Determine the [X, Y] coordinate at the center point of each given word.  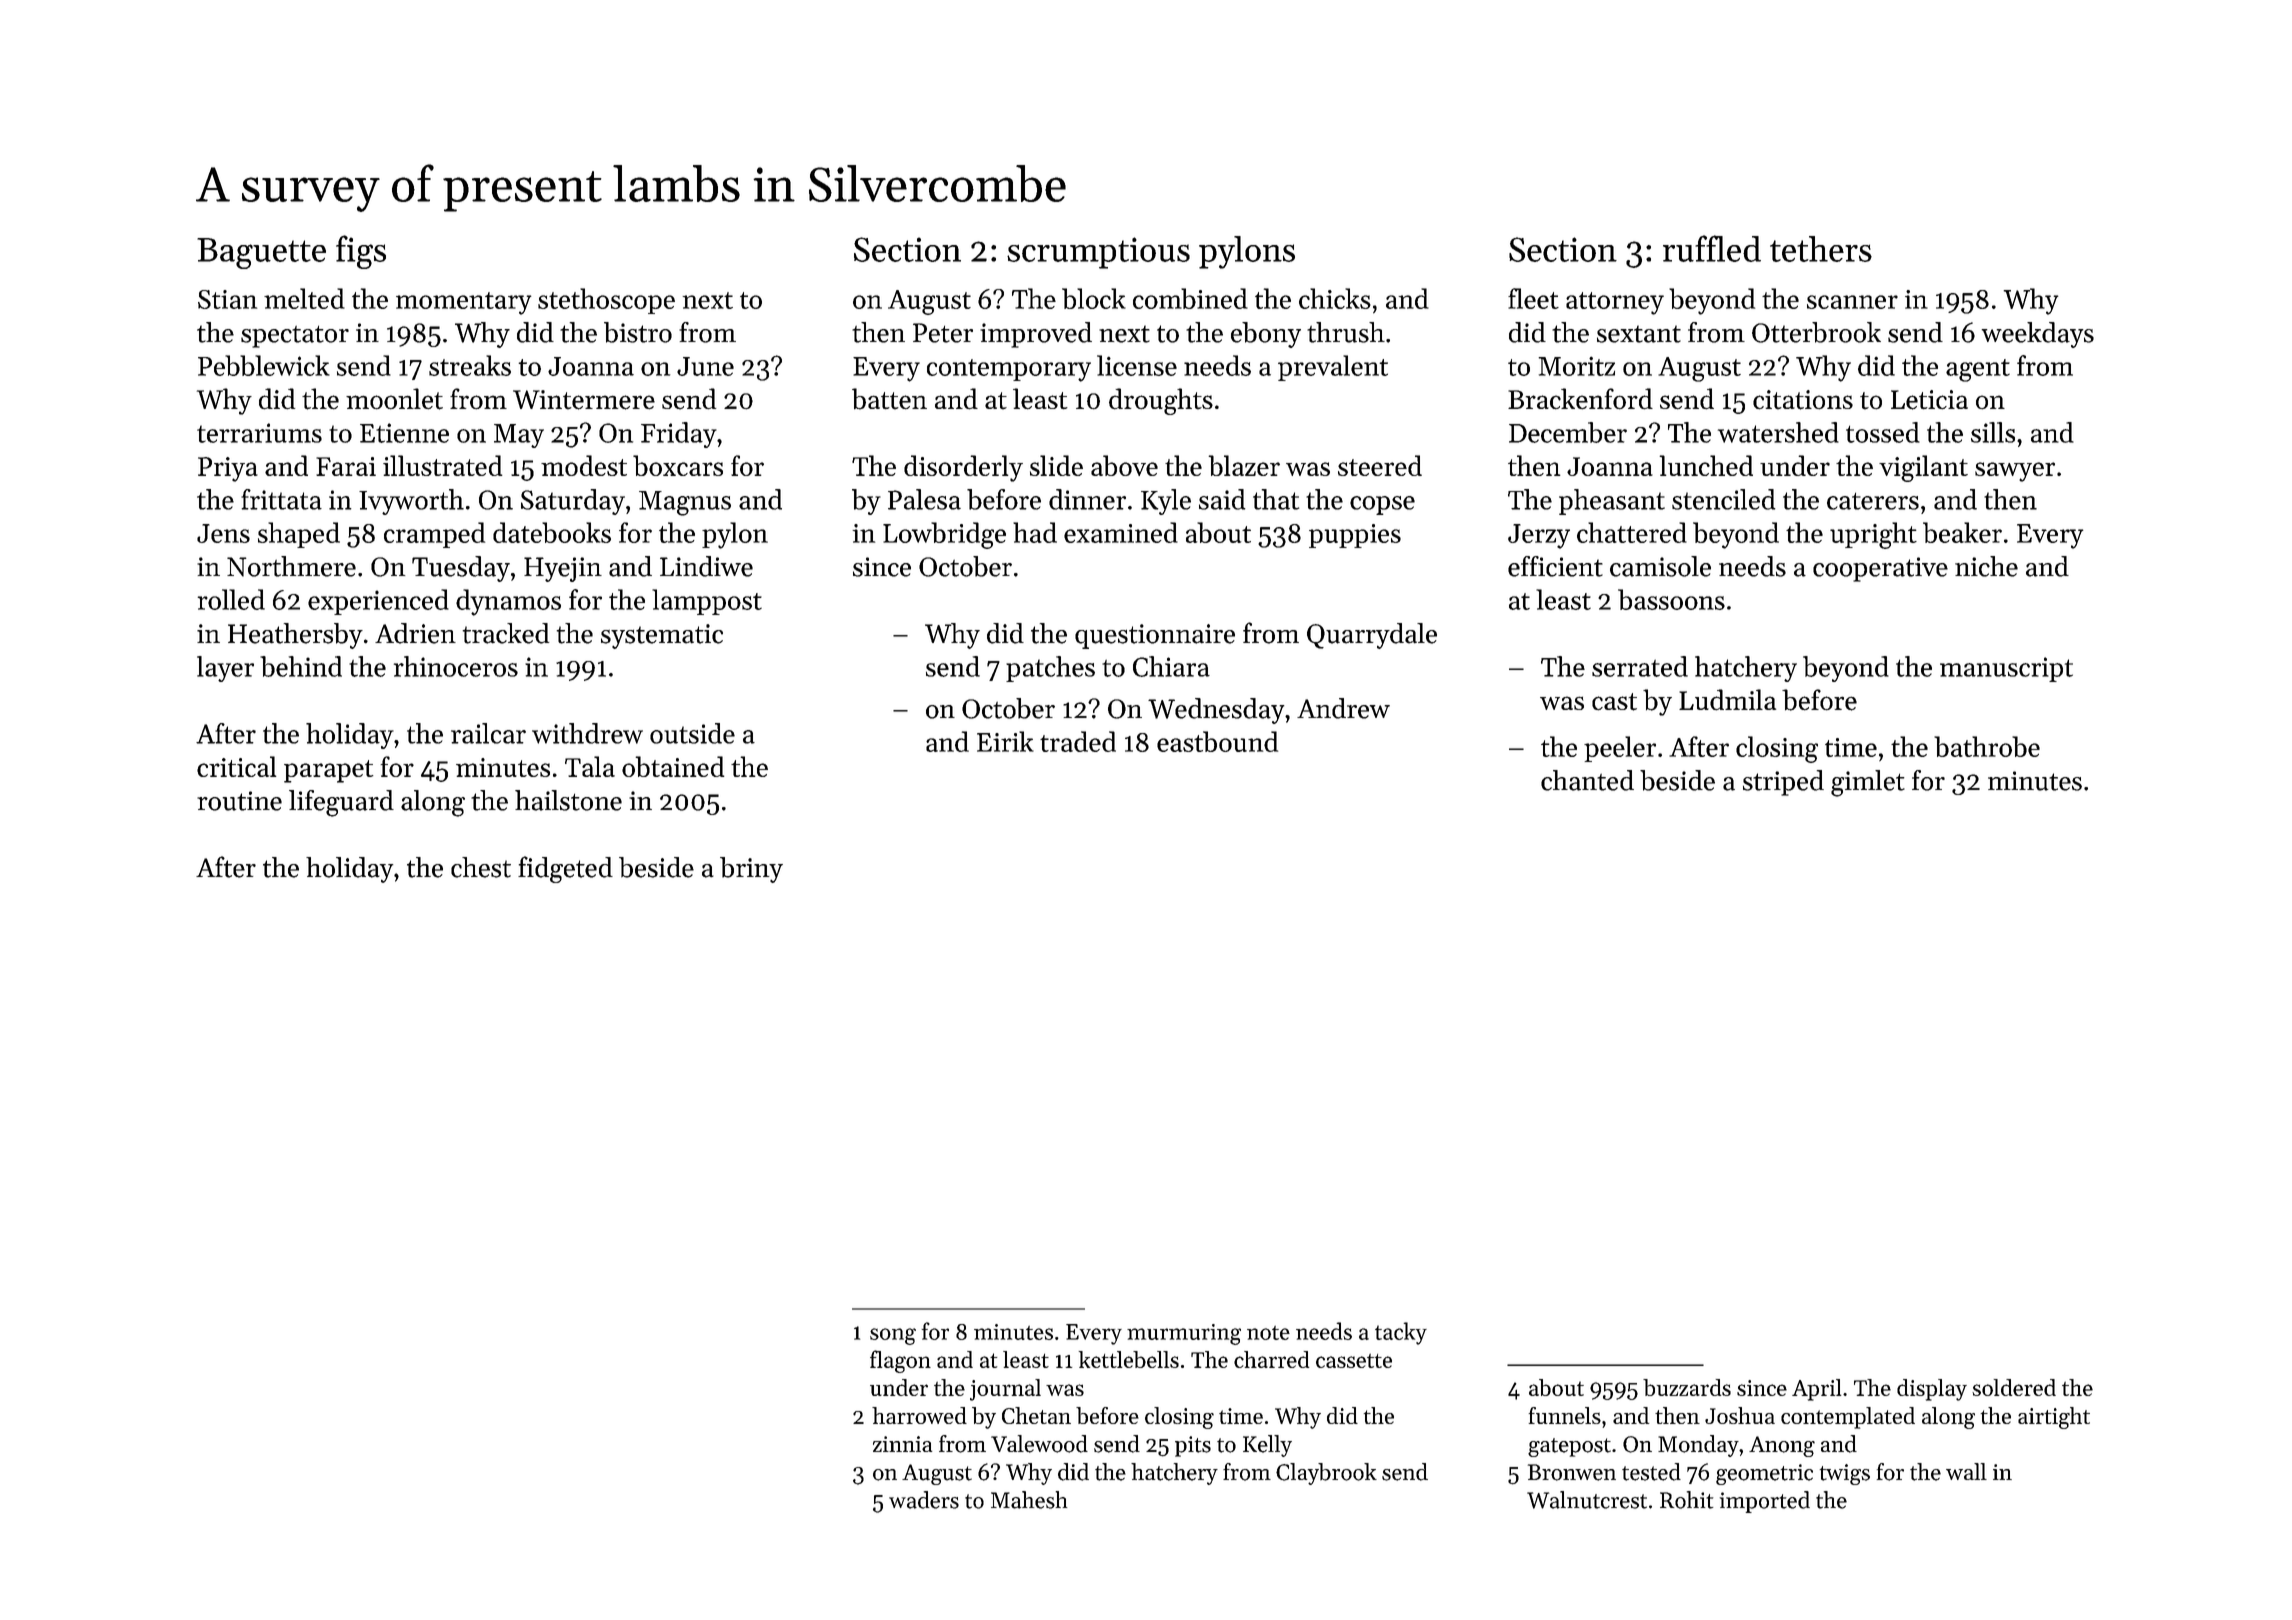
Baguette [261, 253]
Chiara [1171, 666]
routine [239, 801]
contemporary [1009, 370]
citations [1803, 400]
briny [751, 870]
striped [1783, 783]
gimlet [1868, 783]
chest [481, 867]
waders [924, 1500]
